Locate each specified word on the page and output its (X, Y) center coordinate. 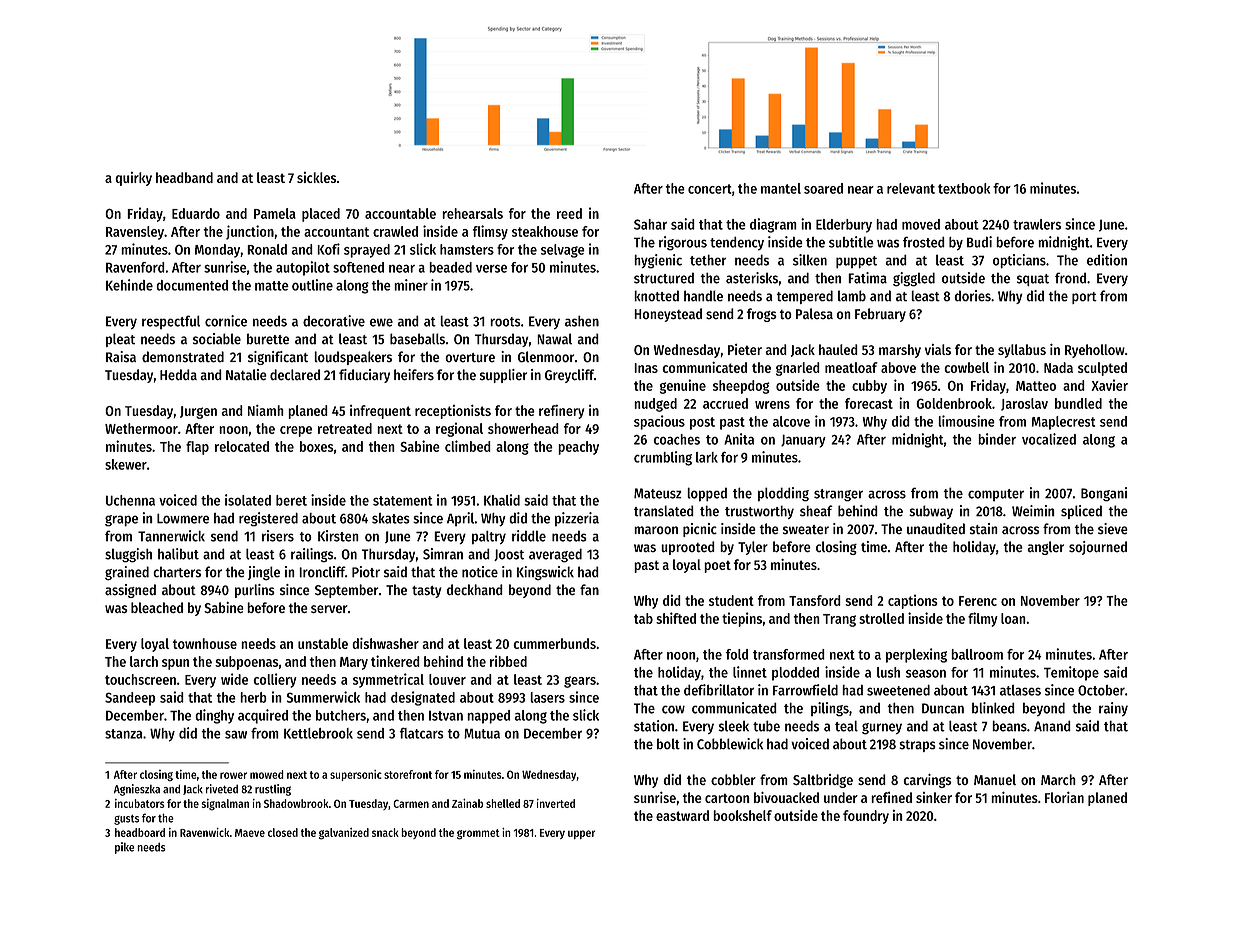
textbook (964, 188)
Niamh (266, 410)
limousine (966, 421)
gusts (126, 820)
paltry (489, 537)
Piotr (366, 572)
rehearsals (472, 213)
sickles (316, 177)
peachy (578, 448)
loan (1013, 618)
